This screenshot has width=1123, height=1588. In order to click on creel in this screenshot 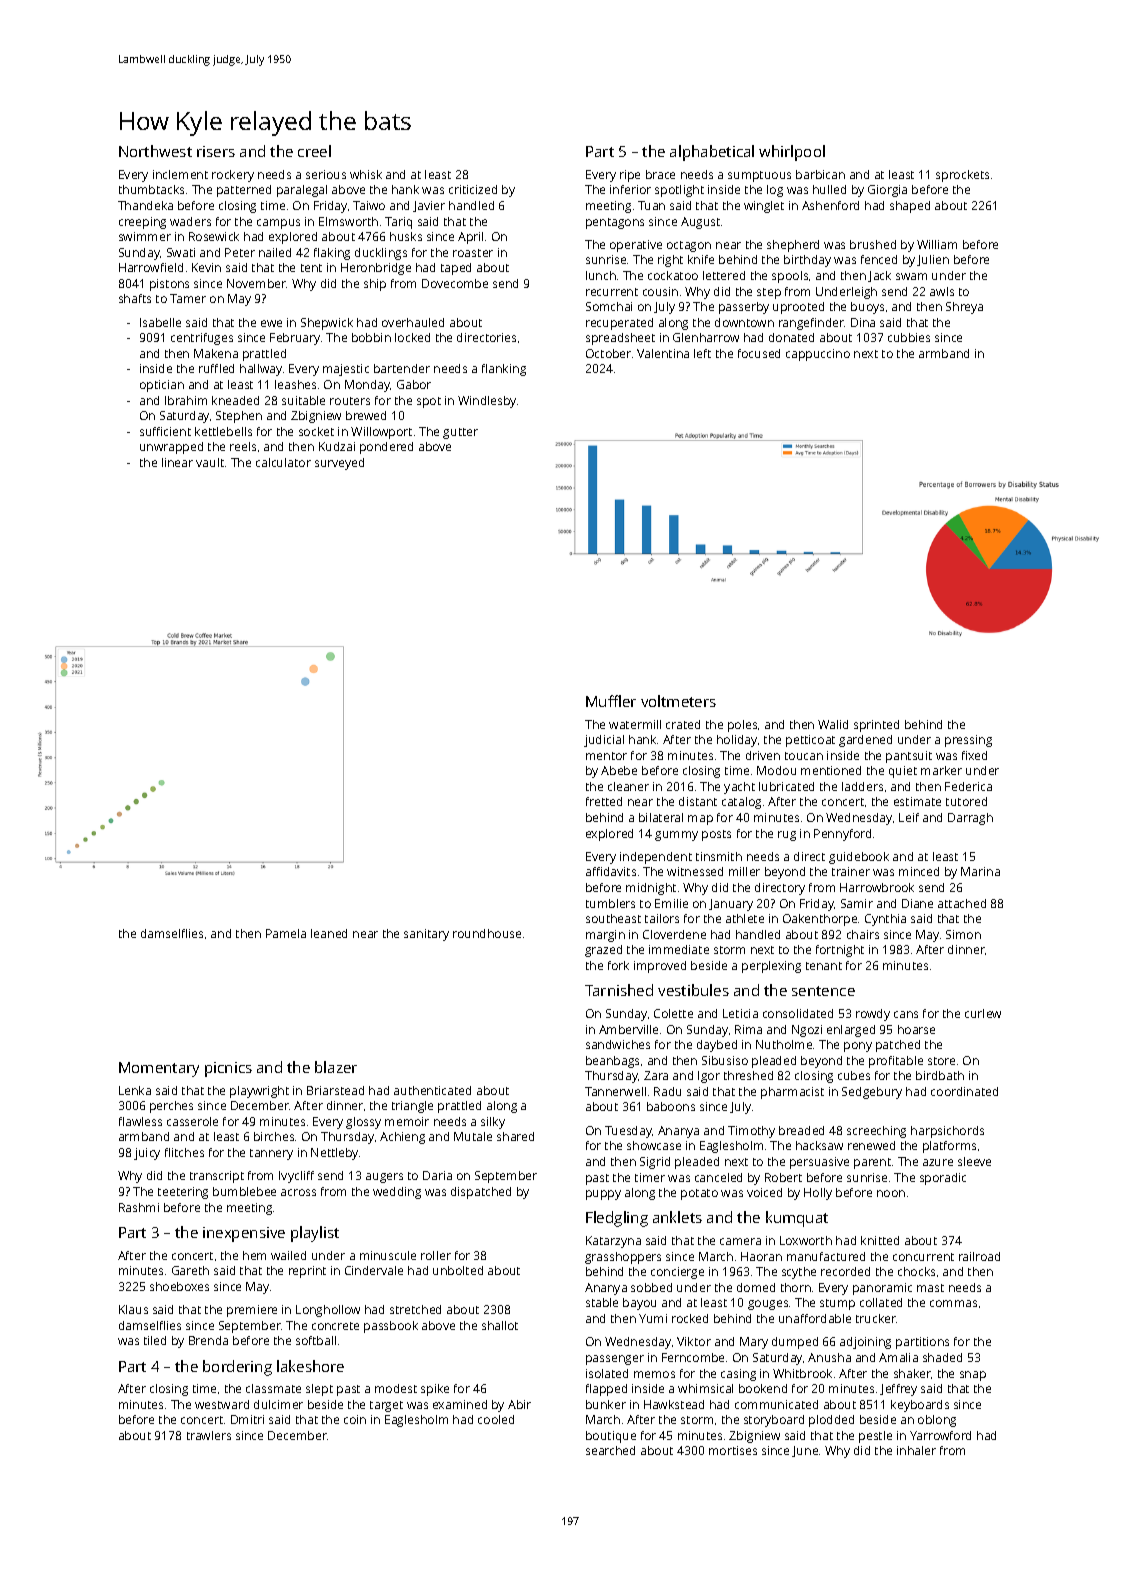, I will do `click(314, 151)`.
